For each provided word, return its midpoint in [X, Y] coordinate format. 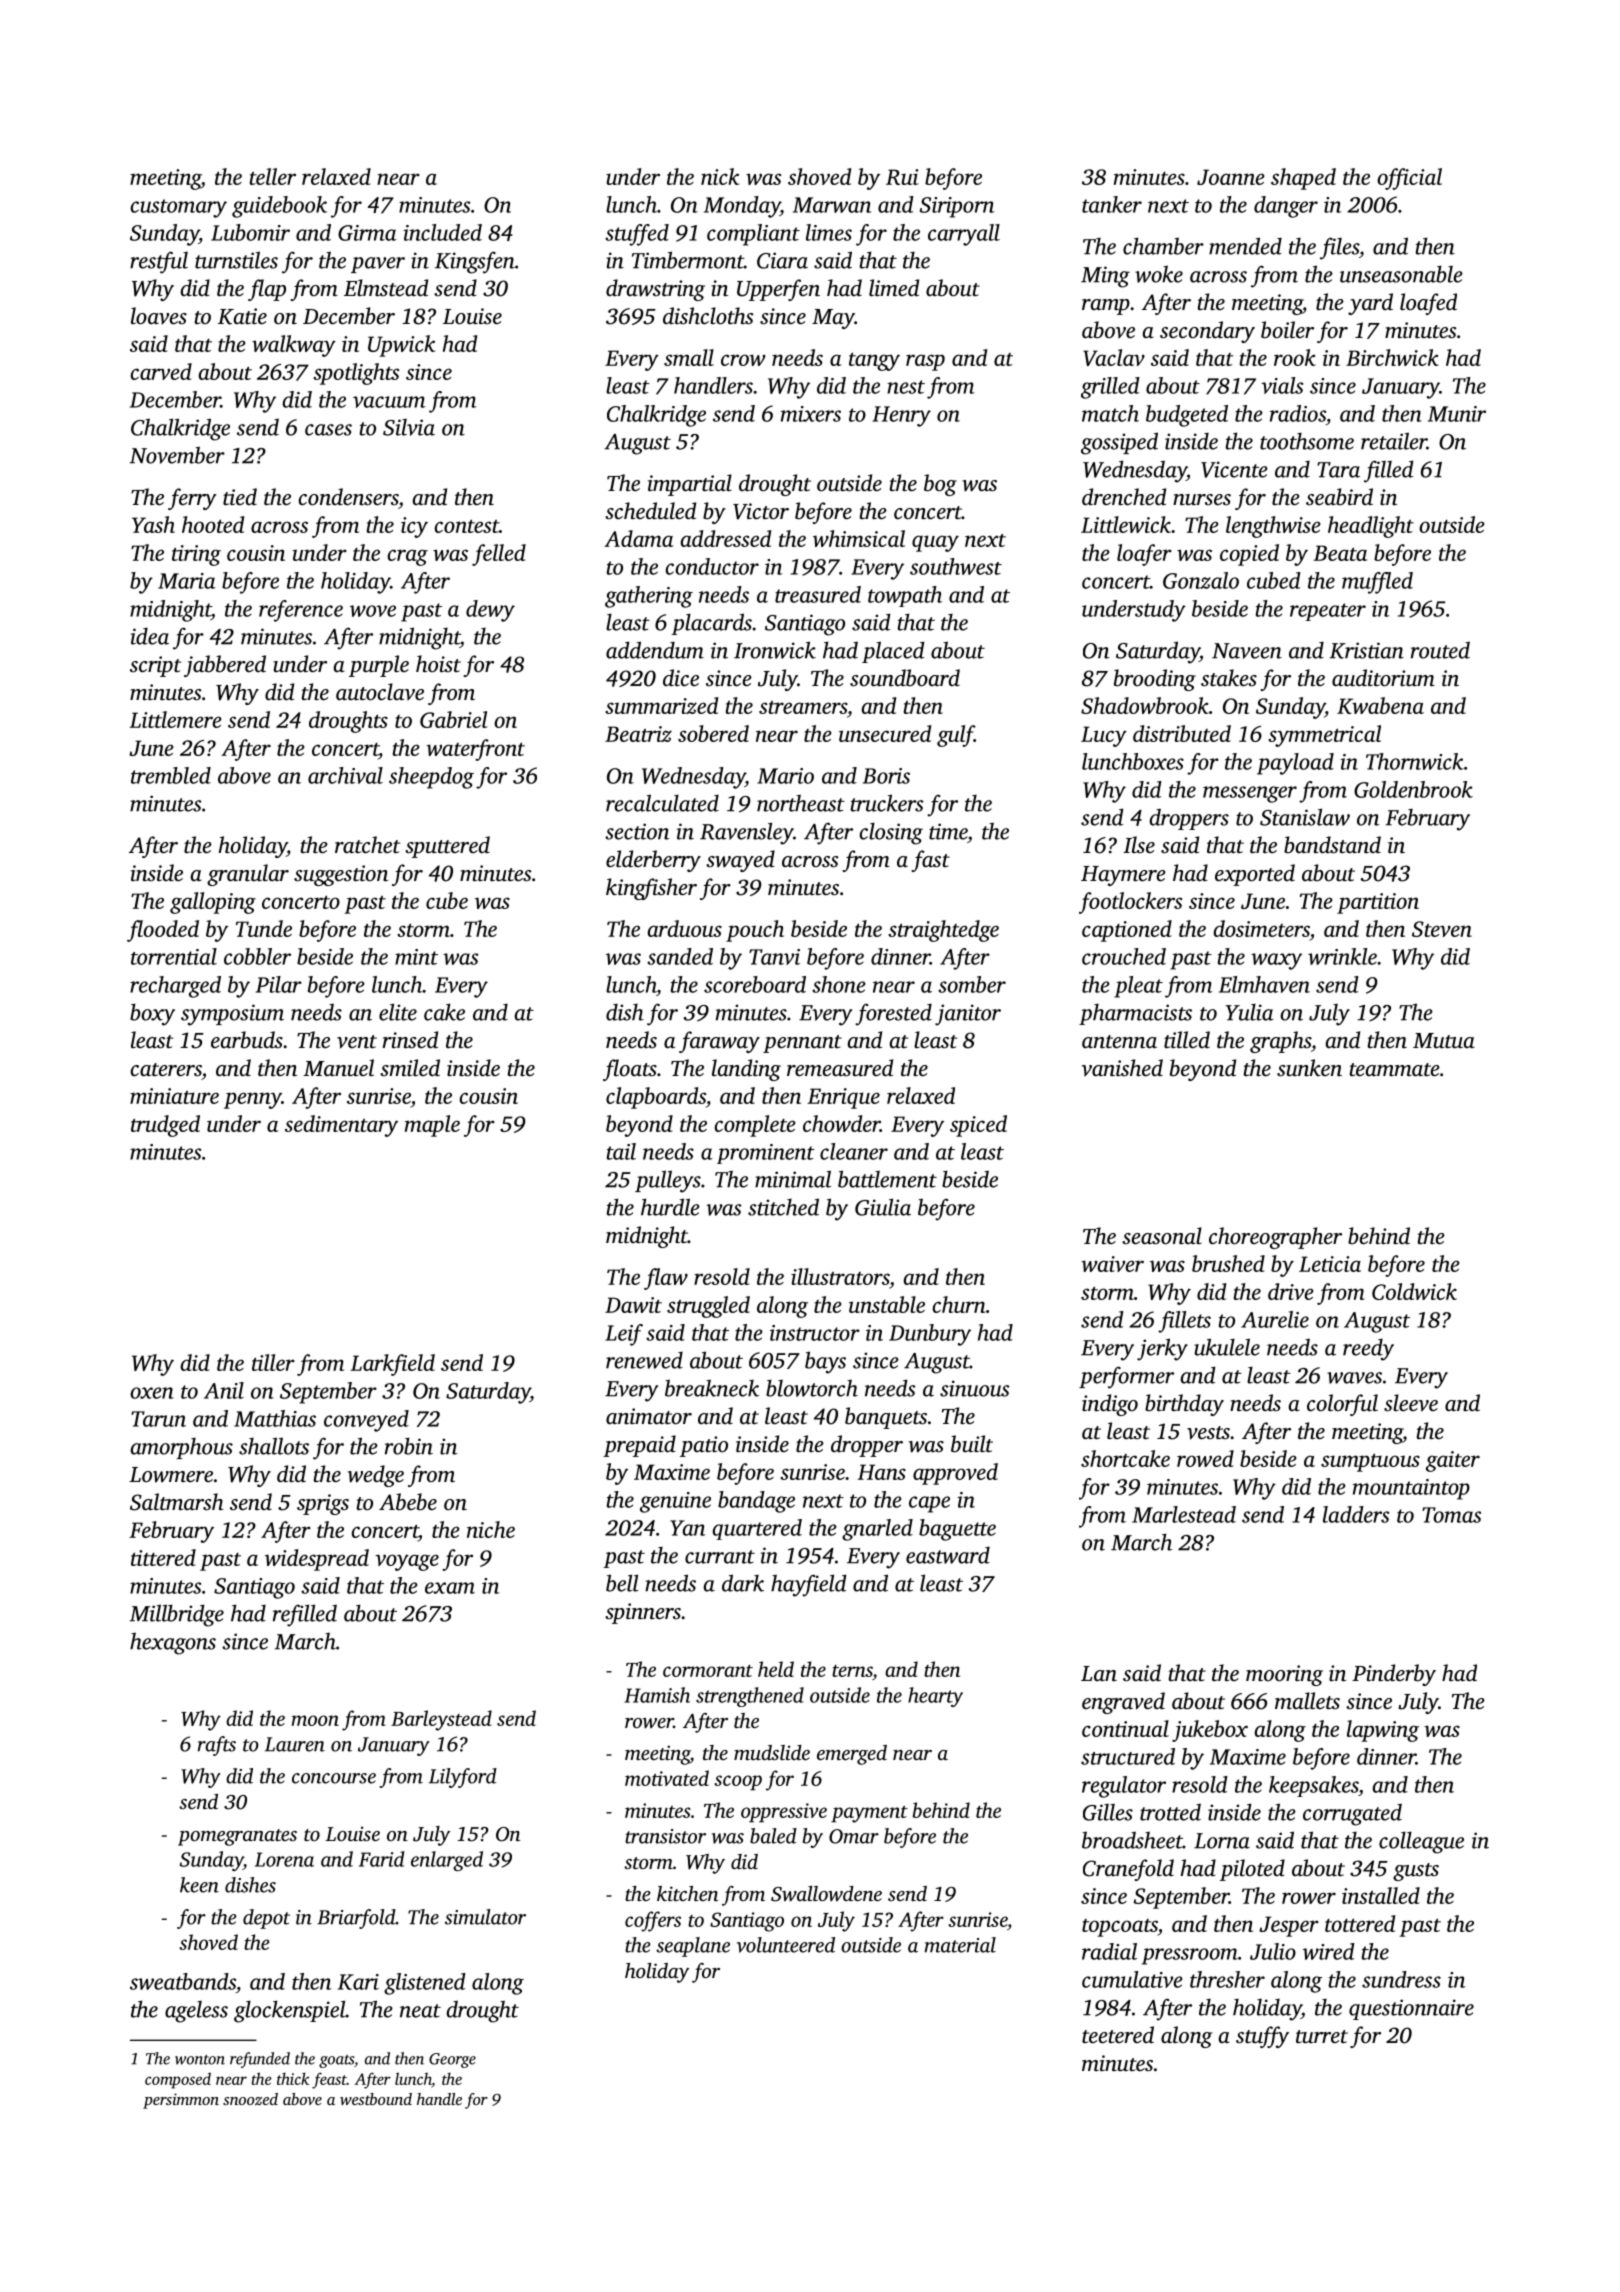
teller [273, 176]
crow [743, 360]
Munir [1457, 414]
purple [379, 666]
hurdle [670, 1207]
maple [432, 1126]
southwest [956, 566]
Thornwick [1415, 761]
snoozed [250, 2099]
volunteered [786, 1945]
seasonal [1162, 1236]
